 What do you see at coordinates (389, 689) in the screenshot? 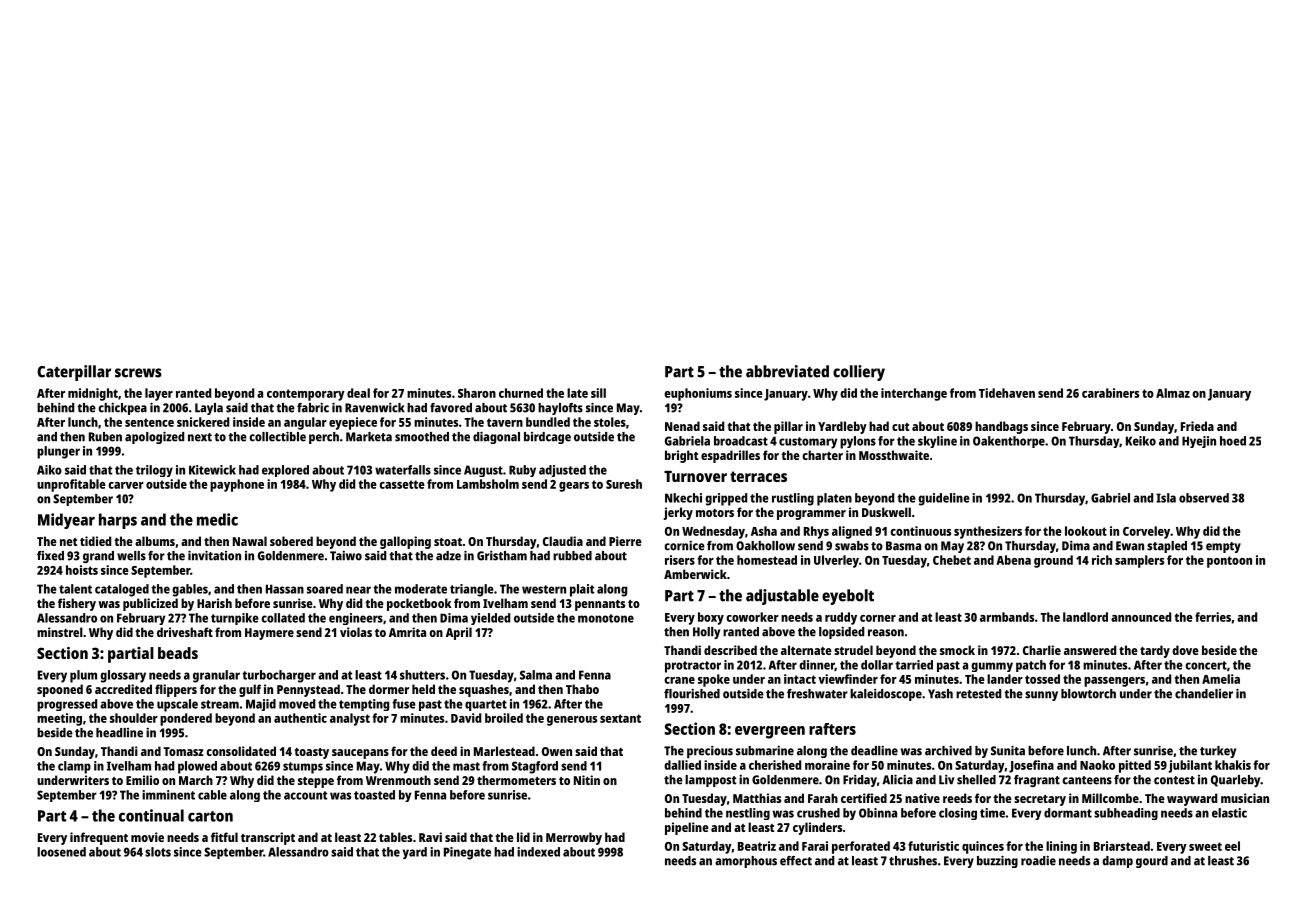
I see `dormer` at bounding box center [389, 689].
